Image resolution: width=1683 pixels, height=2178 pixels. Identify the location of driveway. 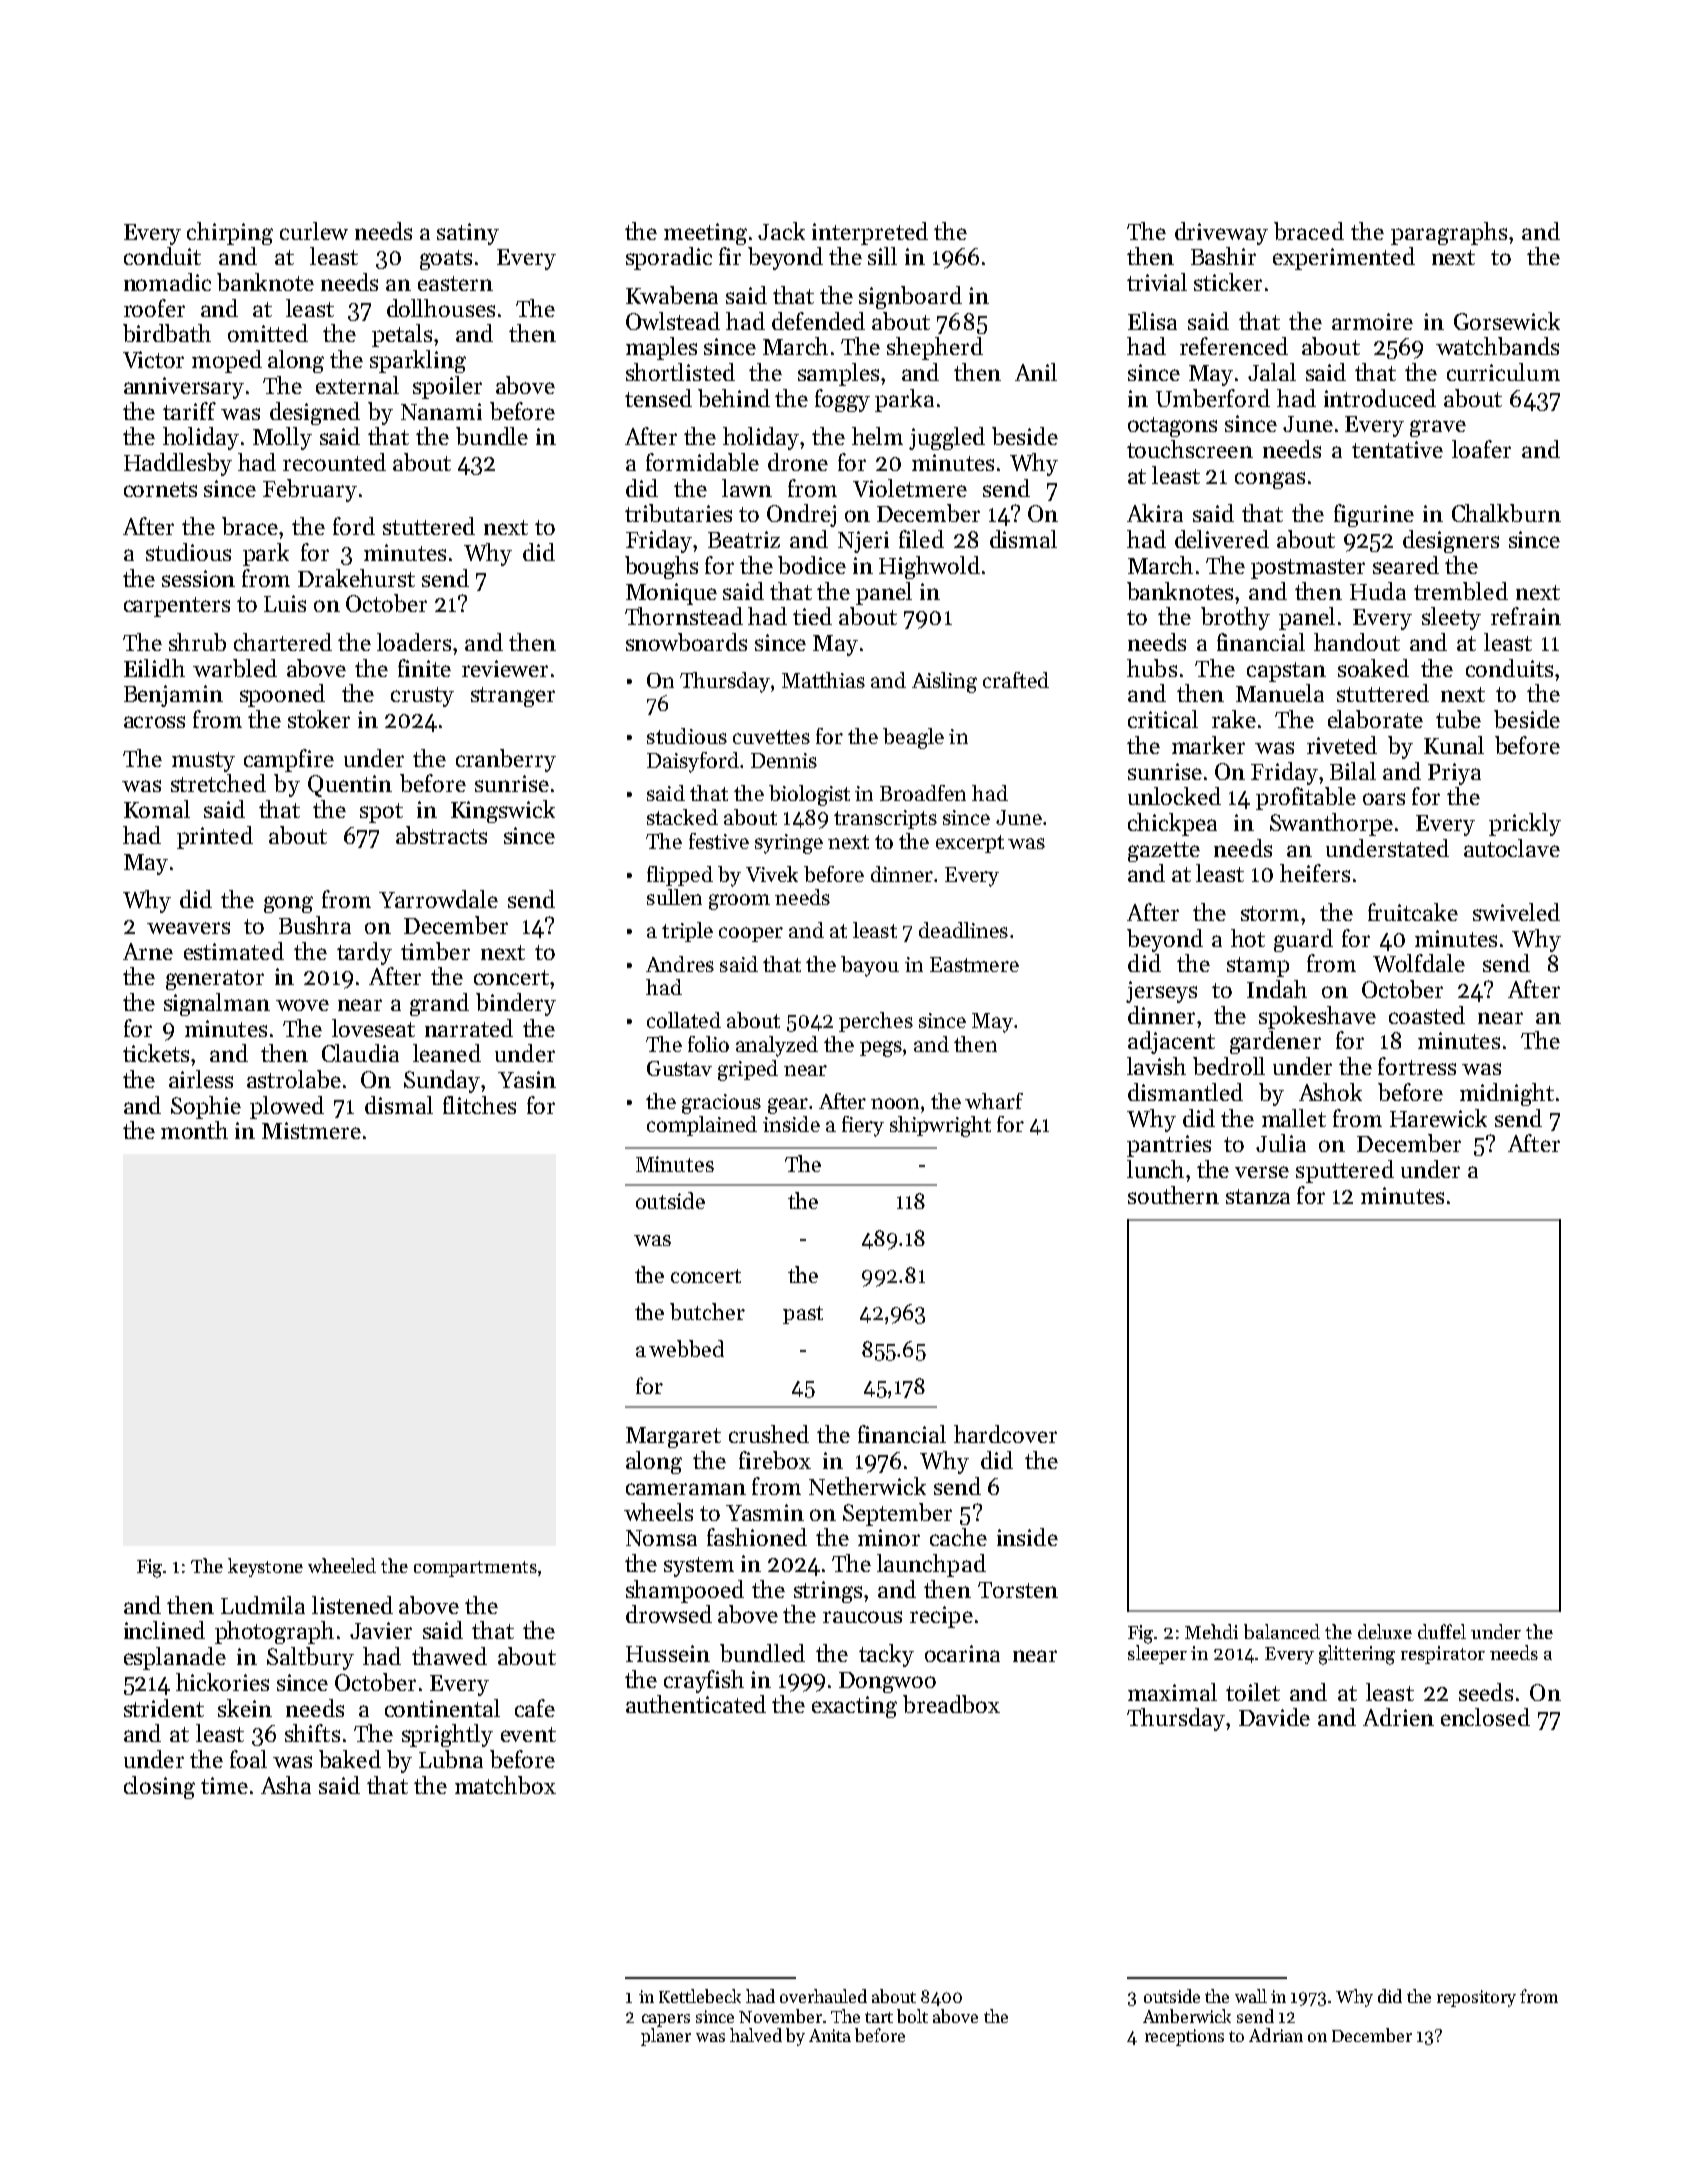
(1221, 233).
